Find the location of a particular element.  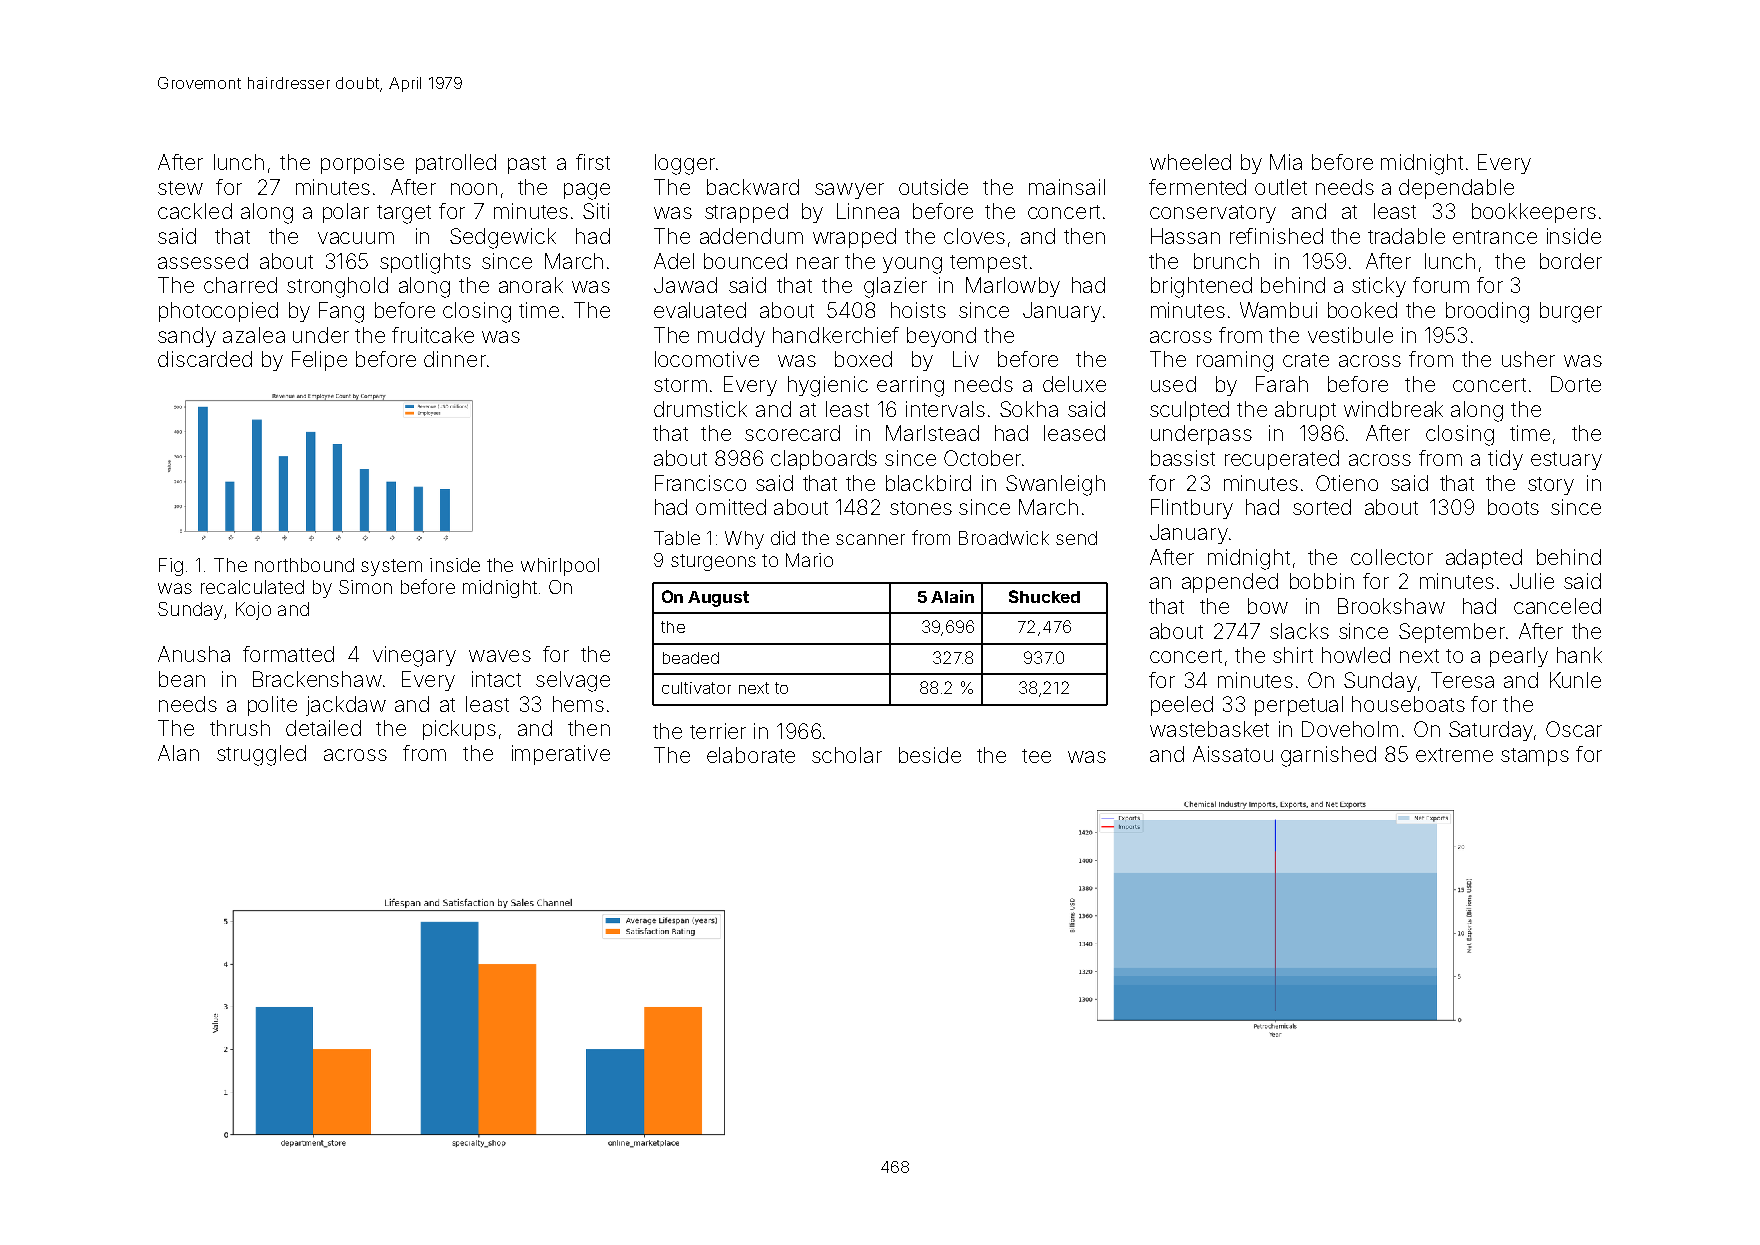

wheeled is located at coordinates (1190, 162).
